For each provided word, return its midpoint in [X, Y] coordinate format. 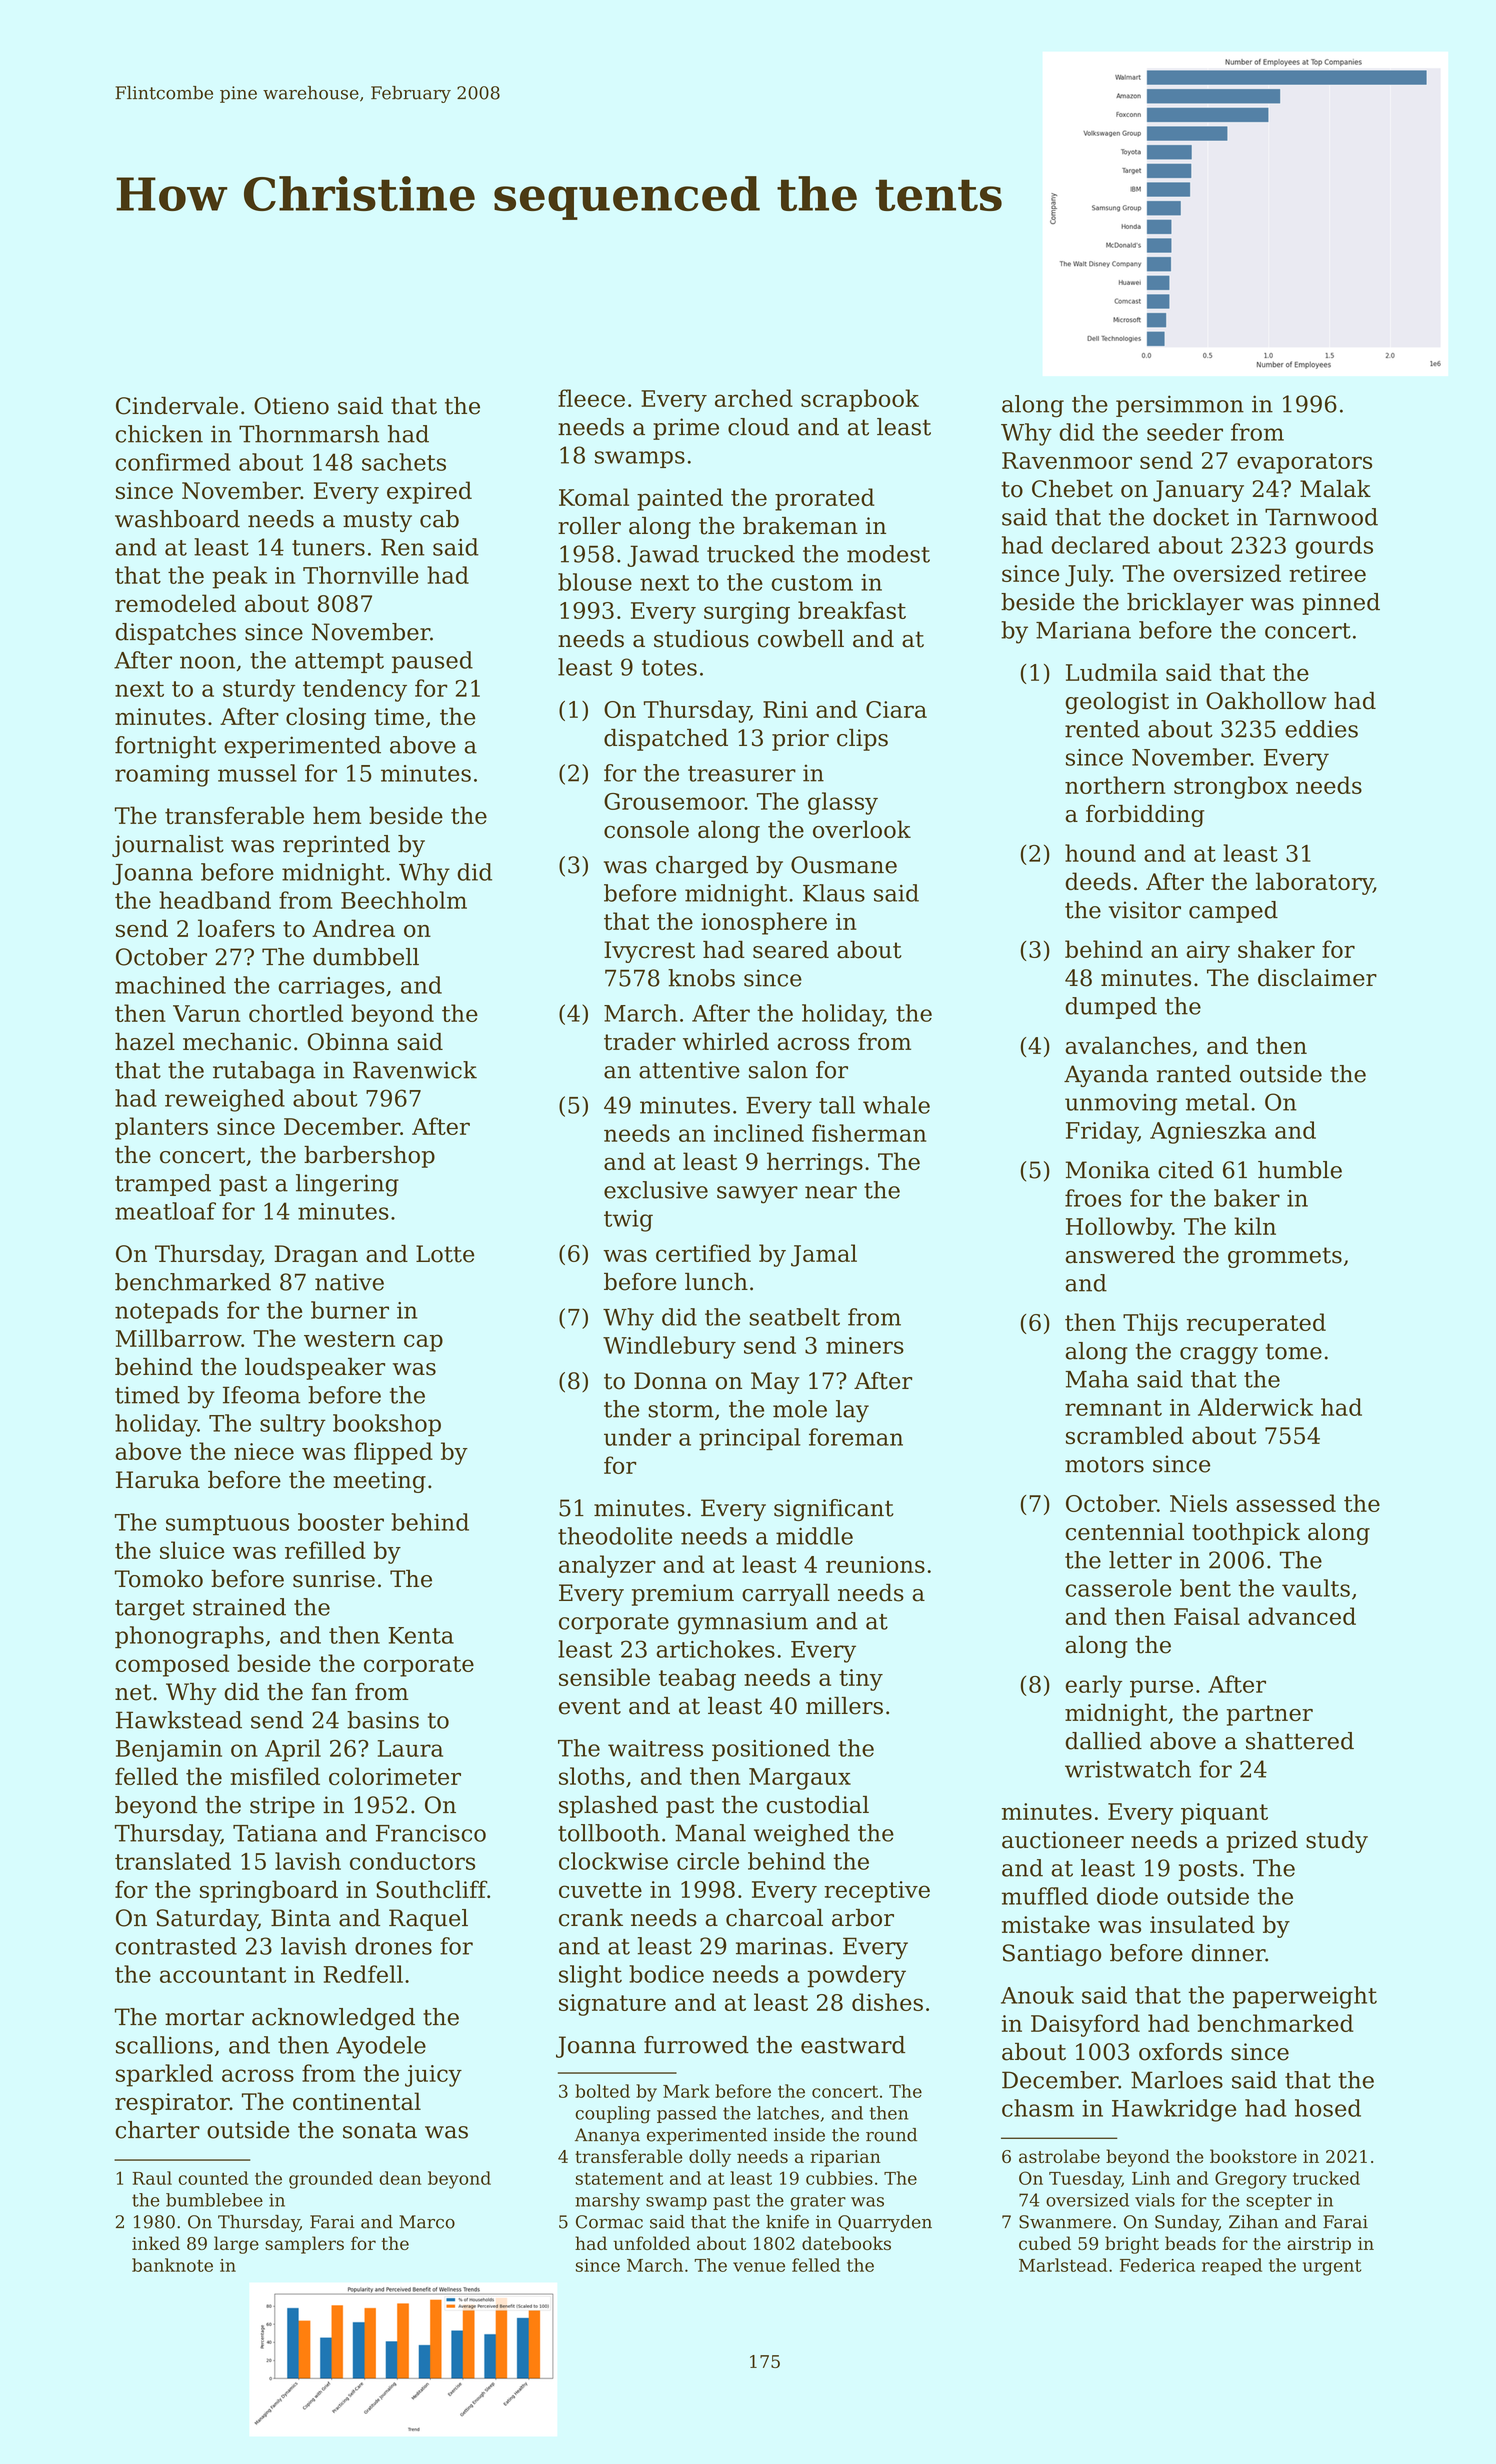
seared [791, 950]
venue [759, 2267]
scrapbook [860, 400]
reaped [1232, 2267]
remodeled [175, 603]
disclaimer [1317, 978]
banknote [172, 2265]
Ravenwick [415, 1070]
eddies [1321, 729]
